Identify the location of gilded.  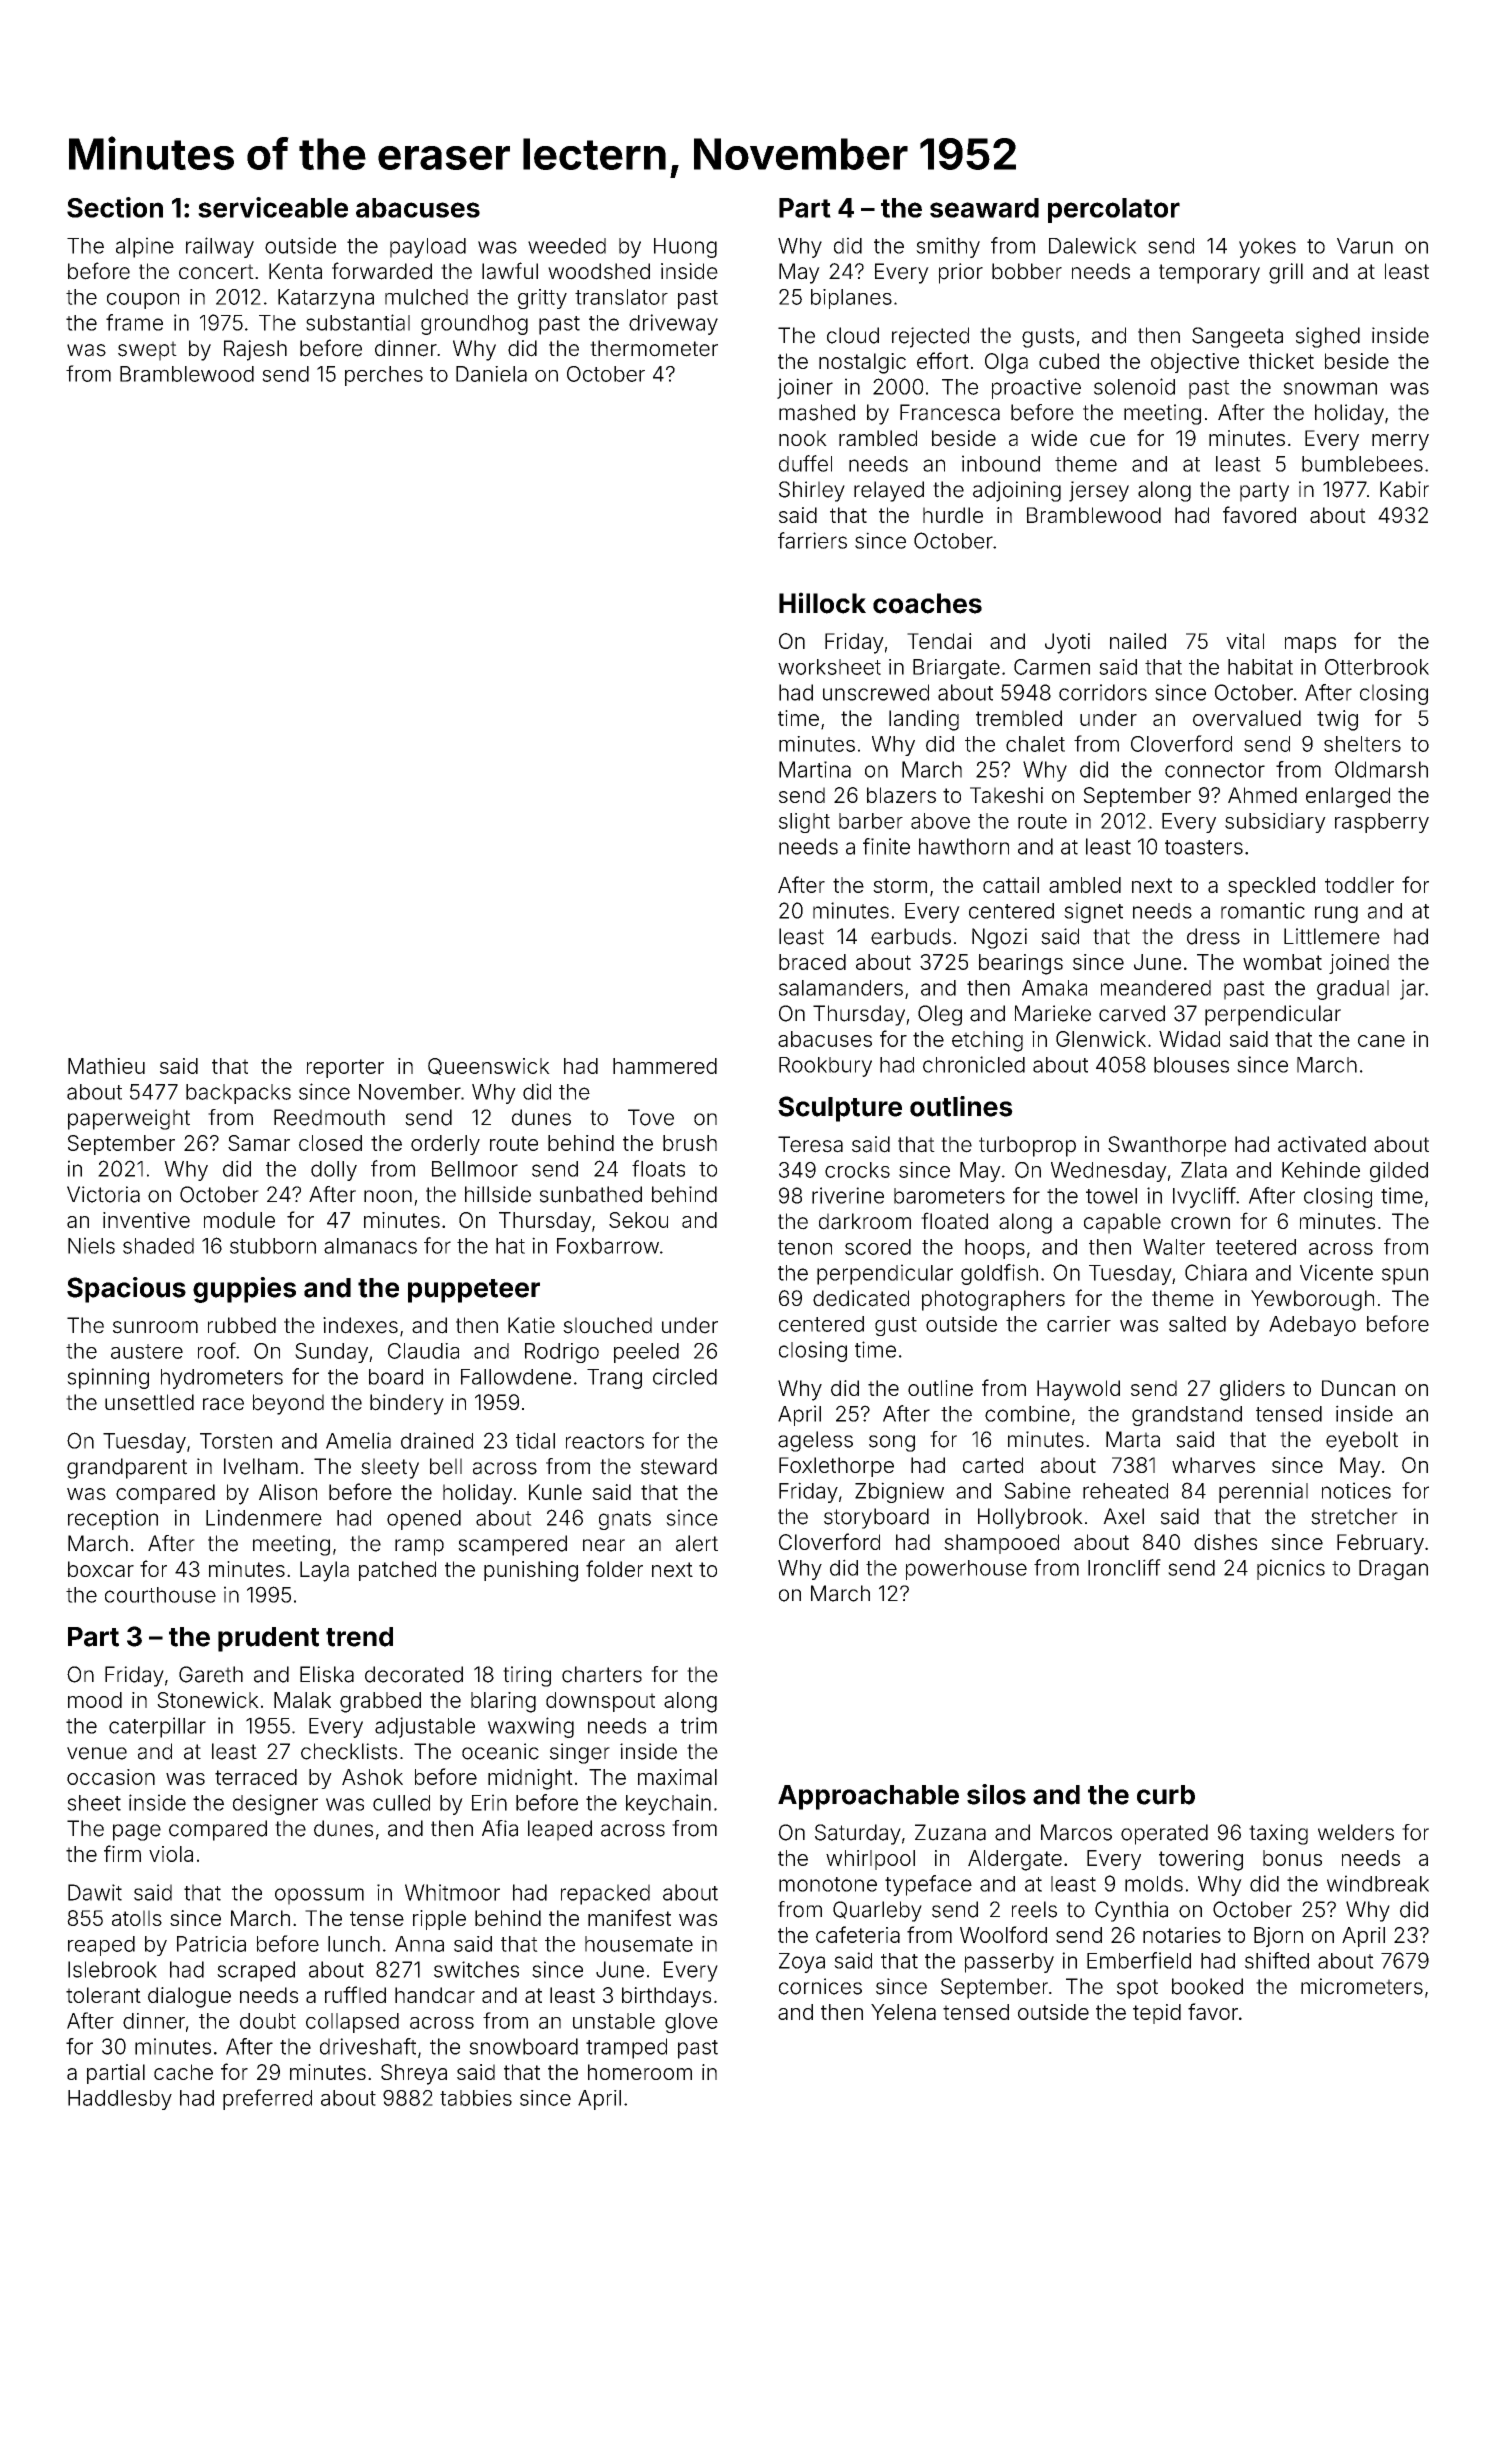
(1399, 1172).
